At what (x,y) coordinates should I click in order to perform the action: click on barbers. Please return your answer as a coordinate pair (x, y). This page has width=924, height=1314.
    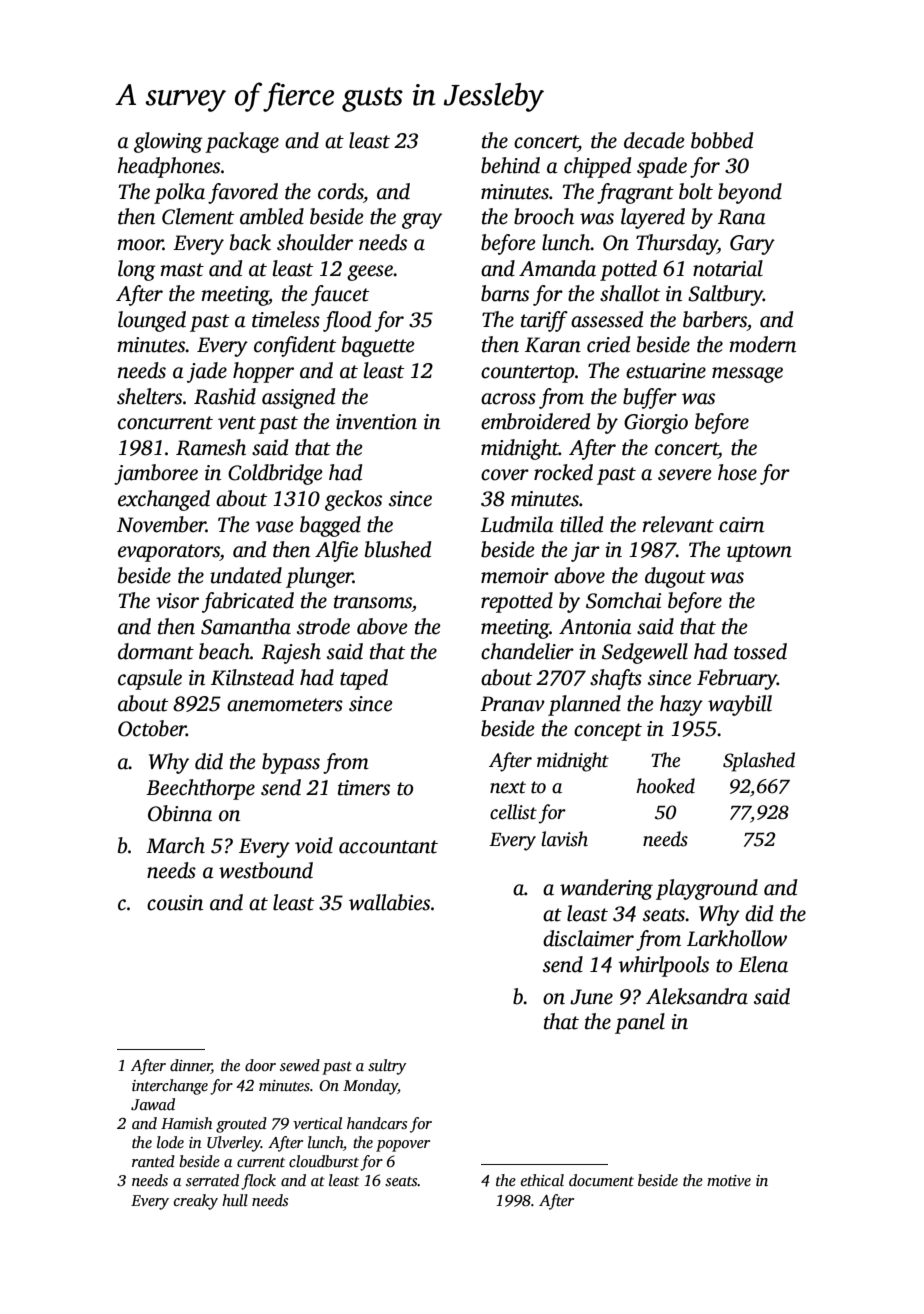
    Looking at the image, I should click on (715, 319).
